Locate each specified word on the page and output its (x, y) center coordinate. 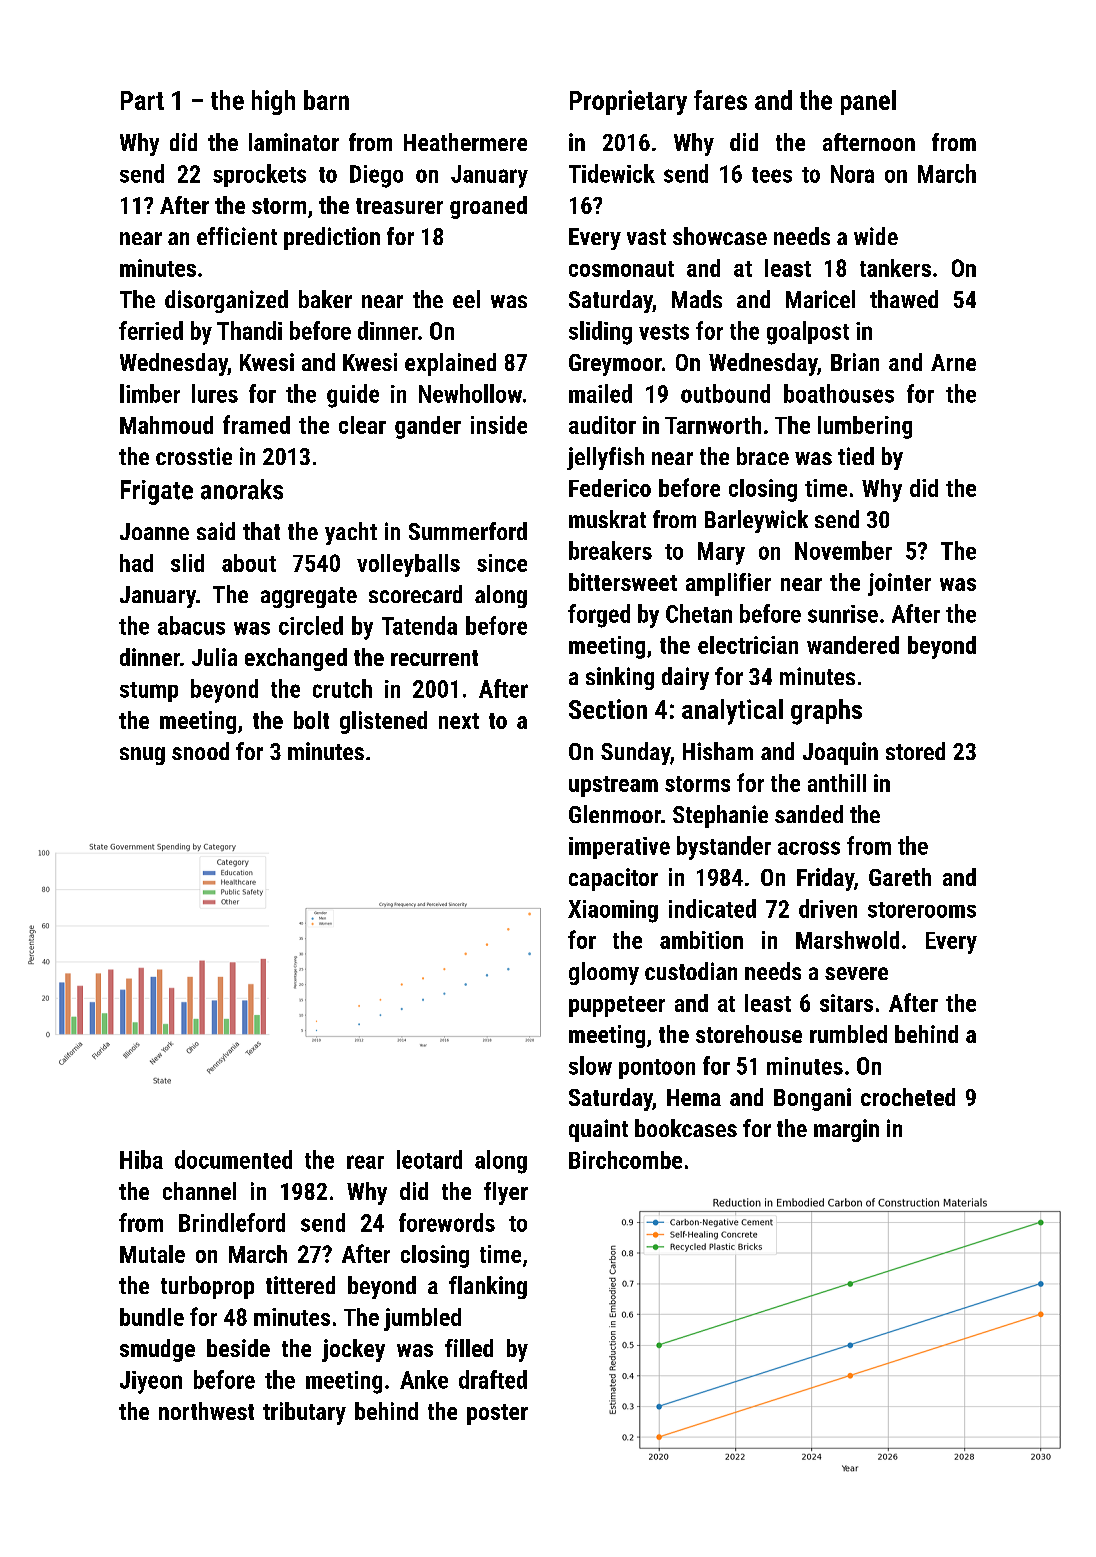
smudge (157, 1350)
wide (876, 236)
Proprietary (628, 102)
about (249, 563)
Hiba (141, 1159)
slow (590, 1065)
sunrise (843, 614)
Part (142, 100)
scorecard (415, 594)
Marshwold (847, 940)
